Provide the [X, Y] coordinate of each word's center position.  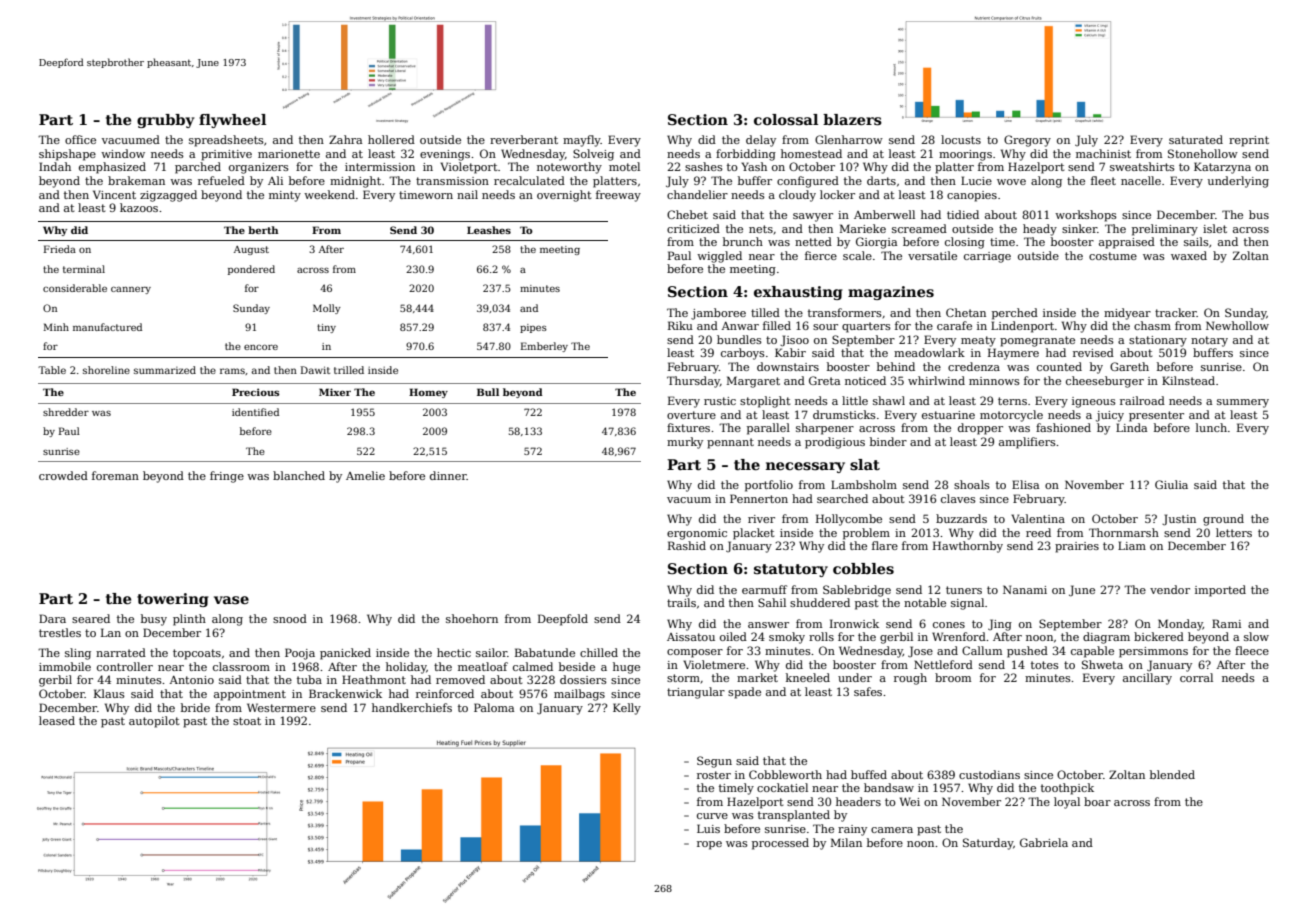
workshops [1086, 216]
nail [467, 194]
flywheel [232, 121]
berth [263, 230]
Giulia [1171, 484]
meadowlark [929, 352]
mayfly [582, 141]
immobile [65, 666]
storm [683, 678]
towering [173, 600]
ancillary [1147, 679]
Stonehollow [1203, 153]
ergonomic [697, 534]
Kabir [790, 352]
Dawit [315, 370]
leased [57, 720]
